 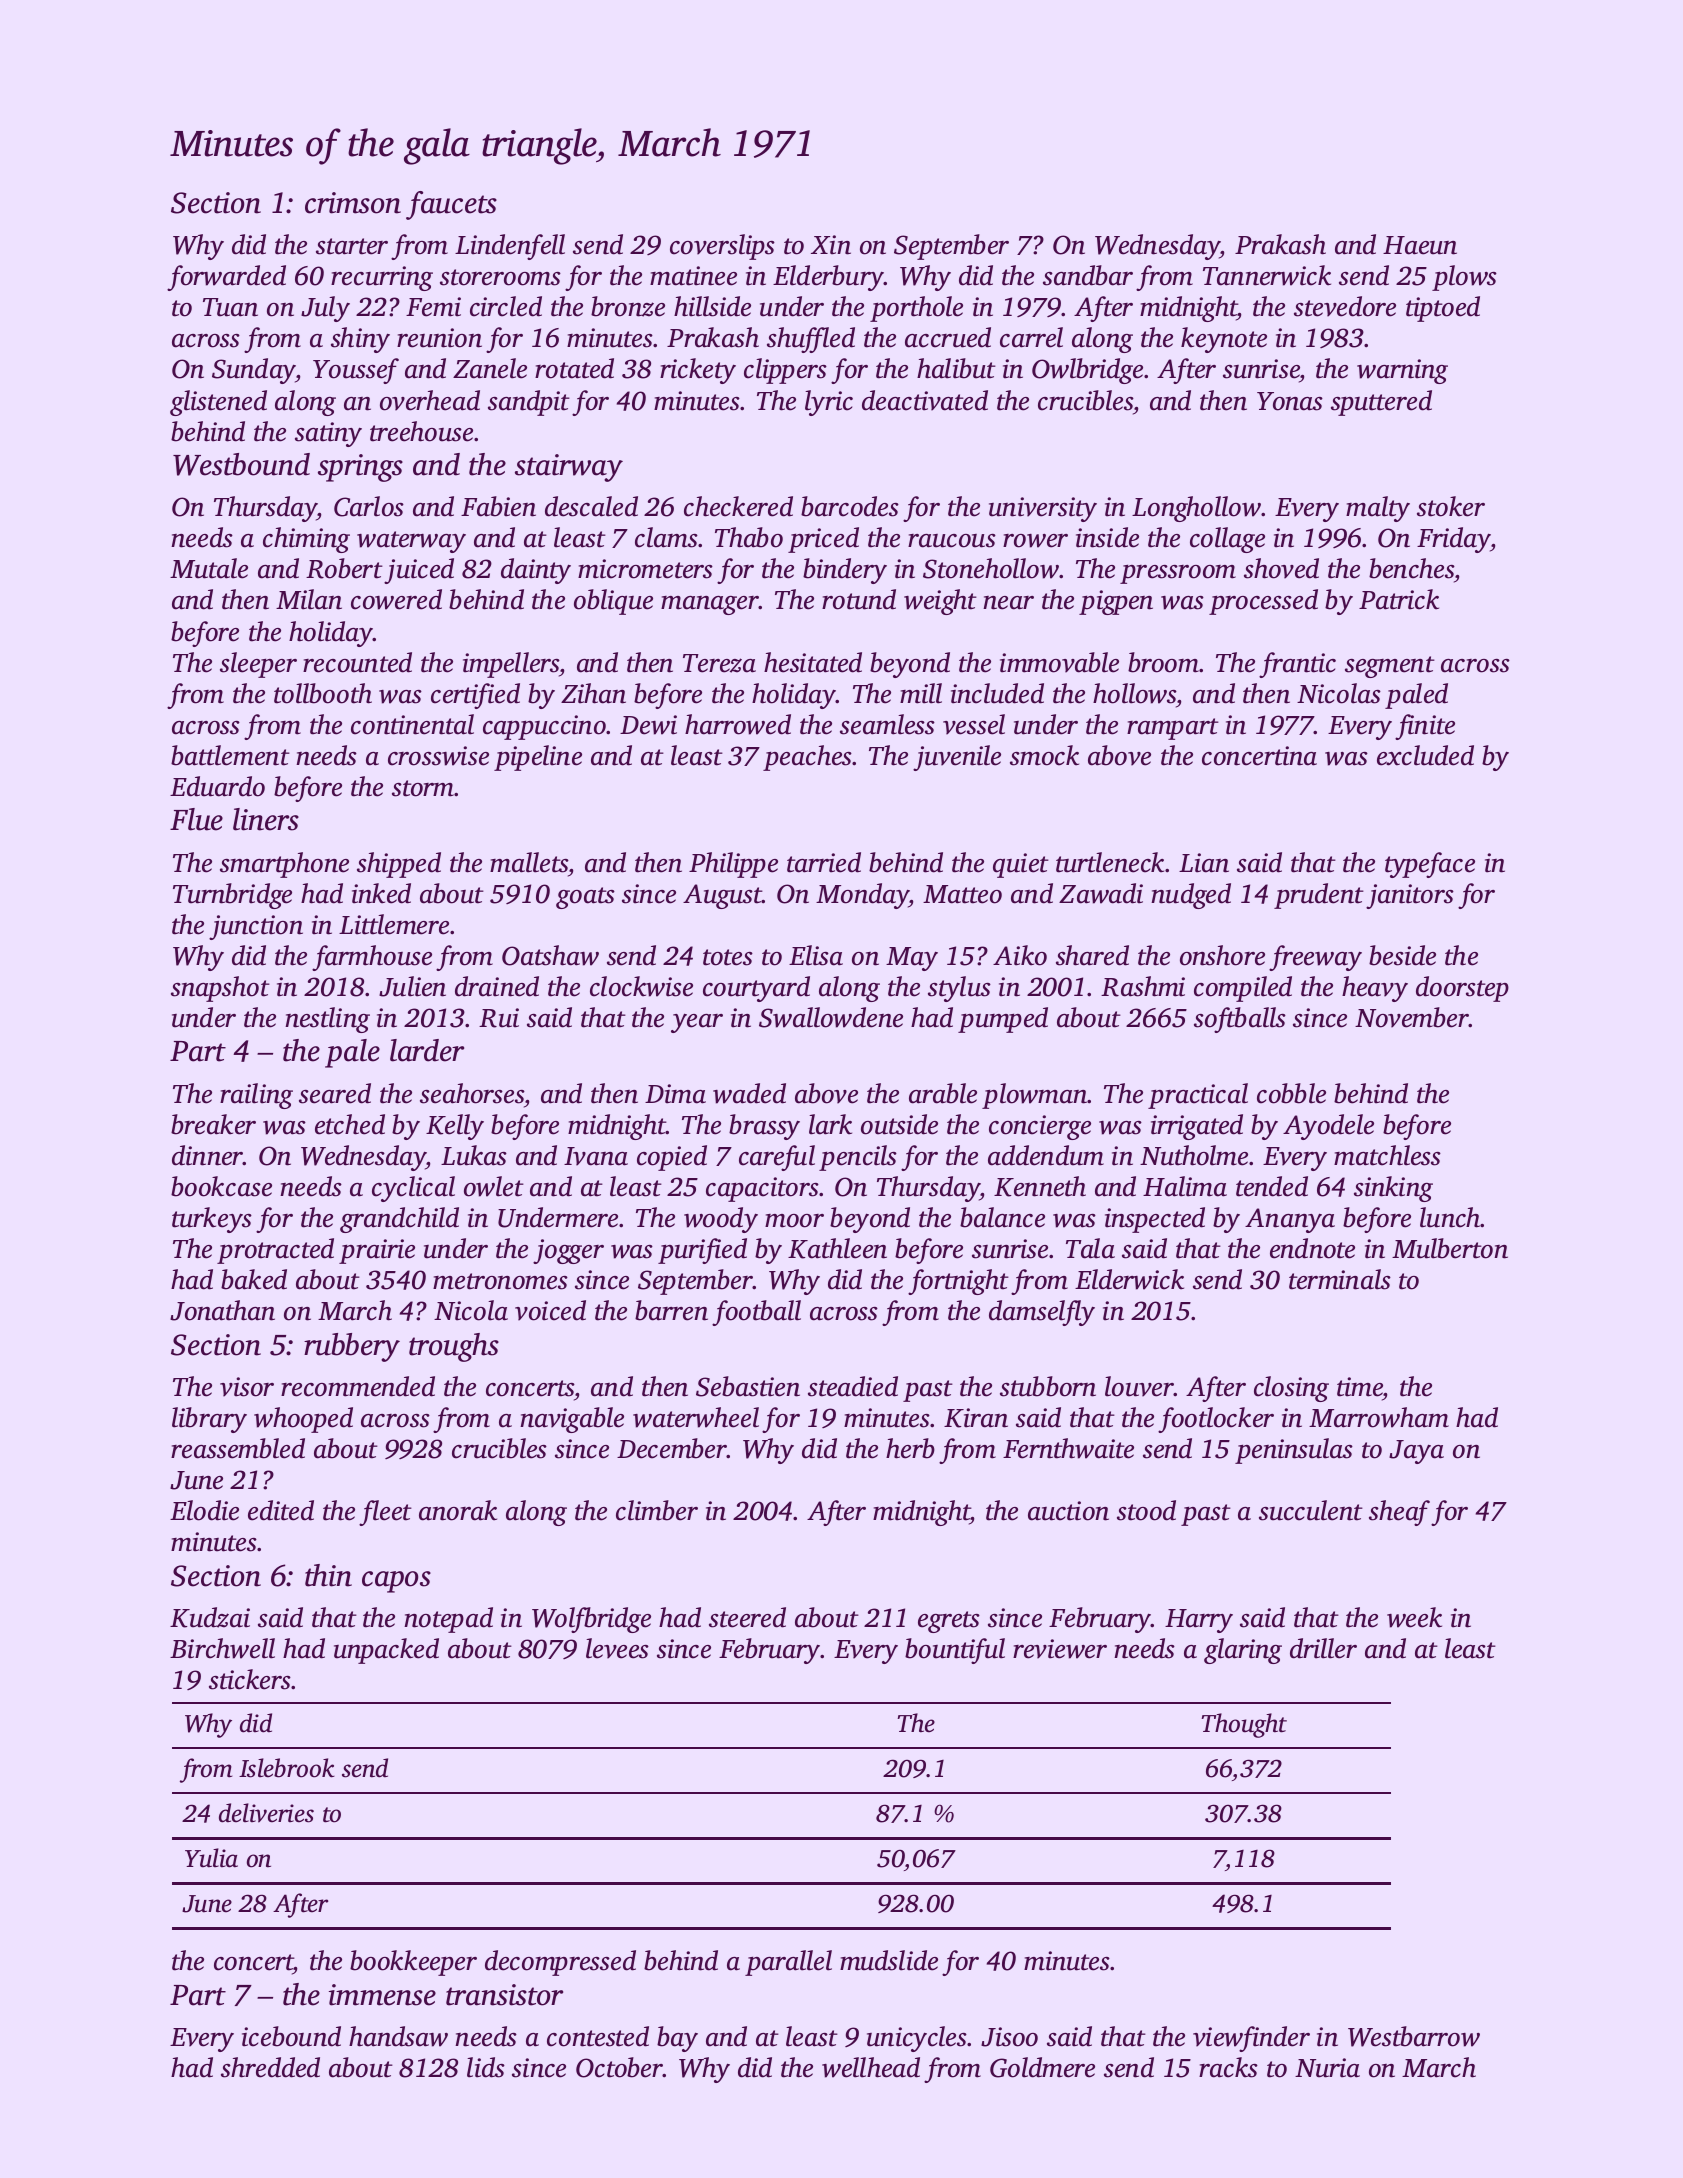 What do you see at coordinates (1088, 275) in the page?
I see `sandbar` at bounding box center [1088, 275].
